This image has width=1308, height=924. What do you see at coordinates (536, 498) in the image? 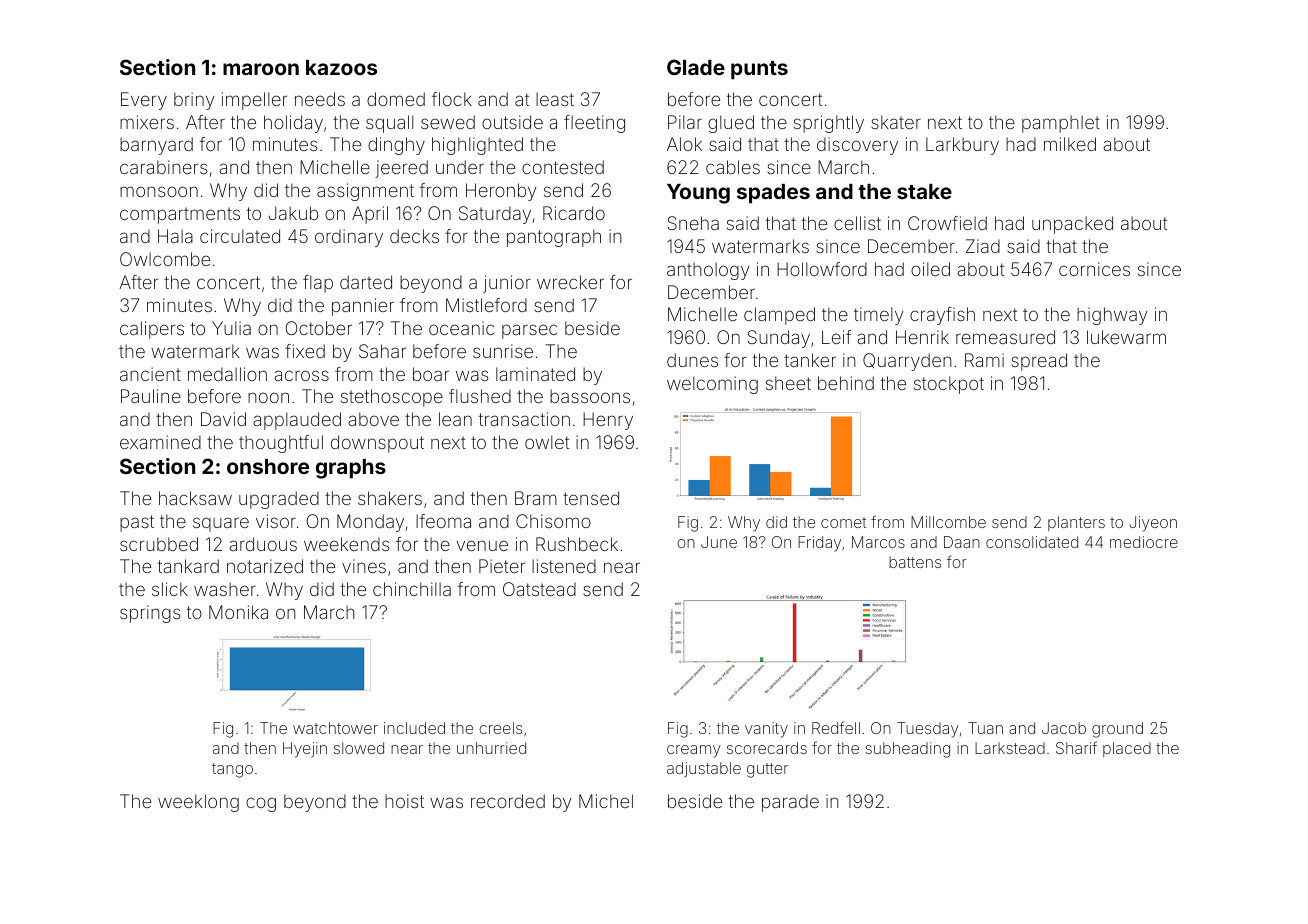
I see `Bram` at bounding box center [536, 498].
